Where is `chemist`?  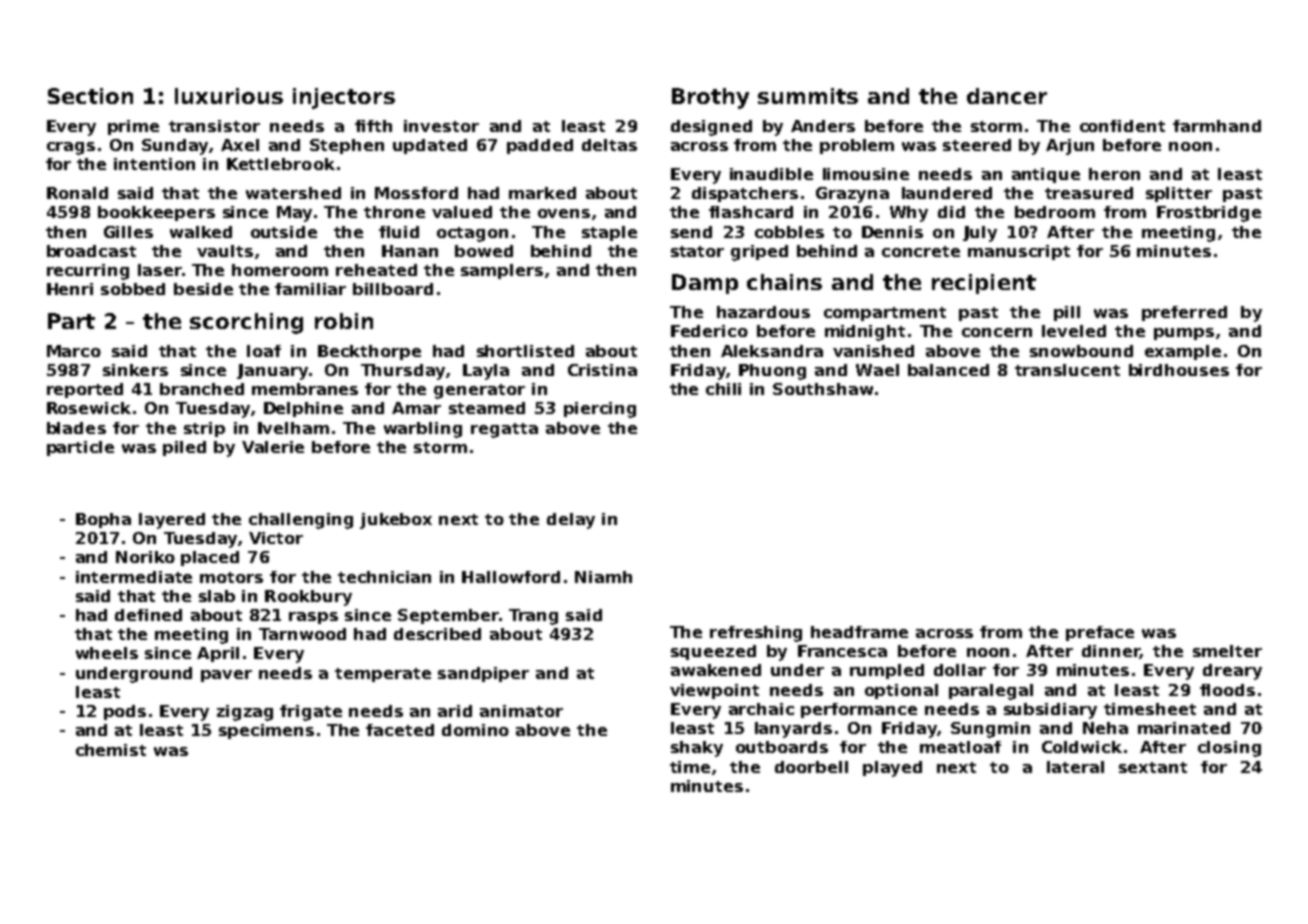 chemist is located at coordinates (111, 750).
